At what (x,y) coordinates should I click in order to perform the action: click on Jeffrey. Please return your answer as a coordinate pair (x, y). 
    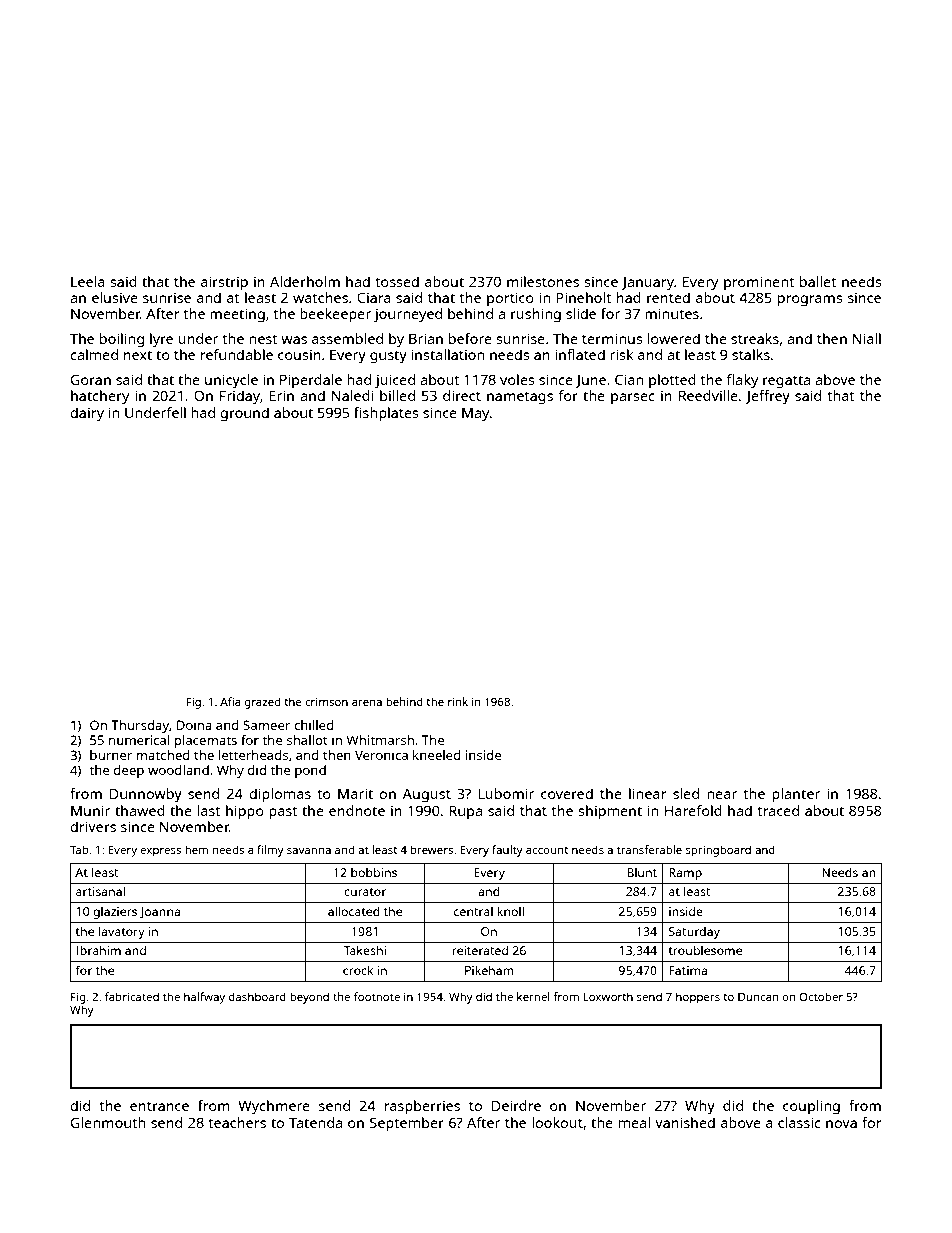
    Looking at the image, I should click on (768, 397).
